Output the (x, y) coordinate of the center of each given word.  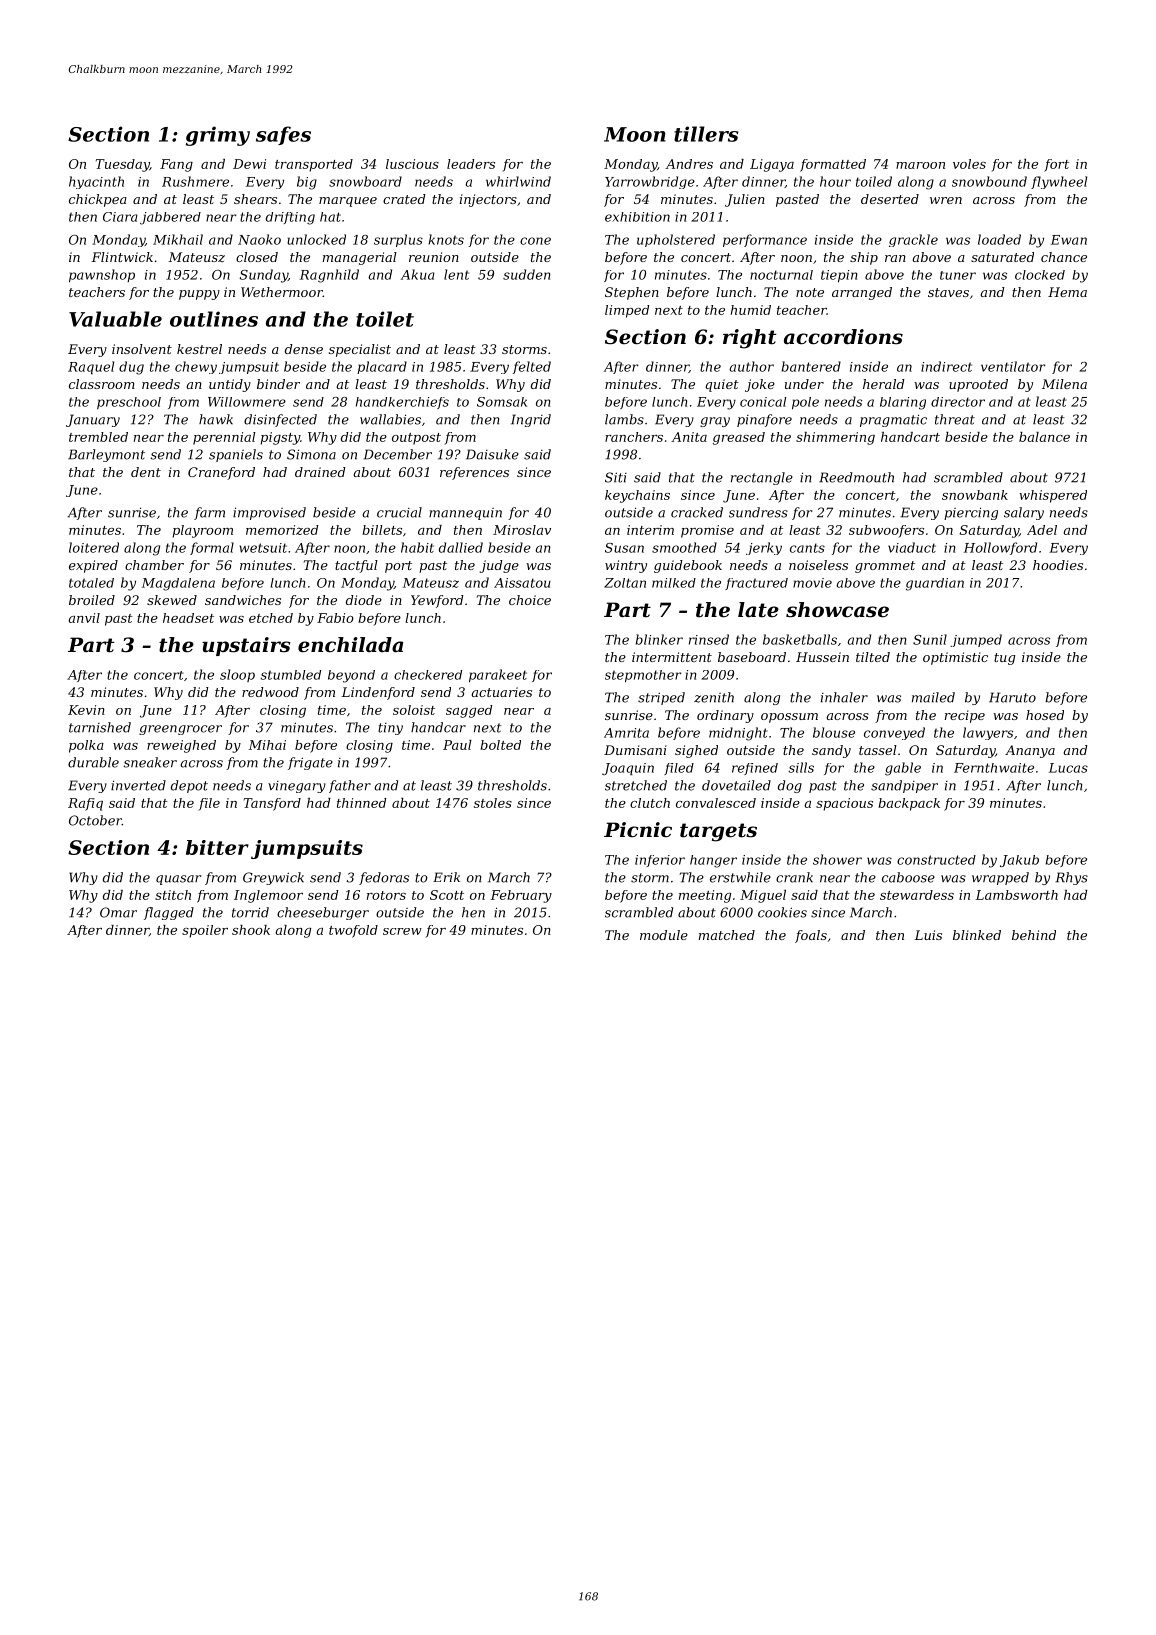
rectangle (762, 478)
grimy (218, 136)
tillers (706, 134)
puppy (199, 295)
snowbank (975, 495)
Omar (118, 912)
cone (535, 241)
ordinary (725, 716)
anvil (84, 618)
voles (969, 164)
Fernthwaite (994, 768)
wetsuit (263, 548)
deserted (890, 199)
